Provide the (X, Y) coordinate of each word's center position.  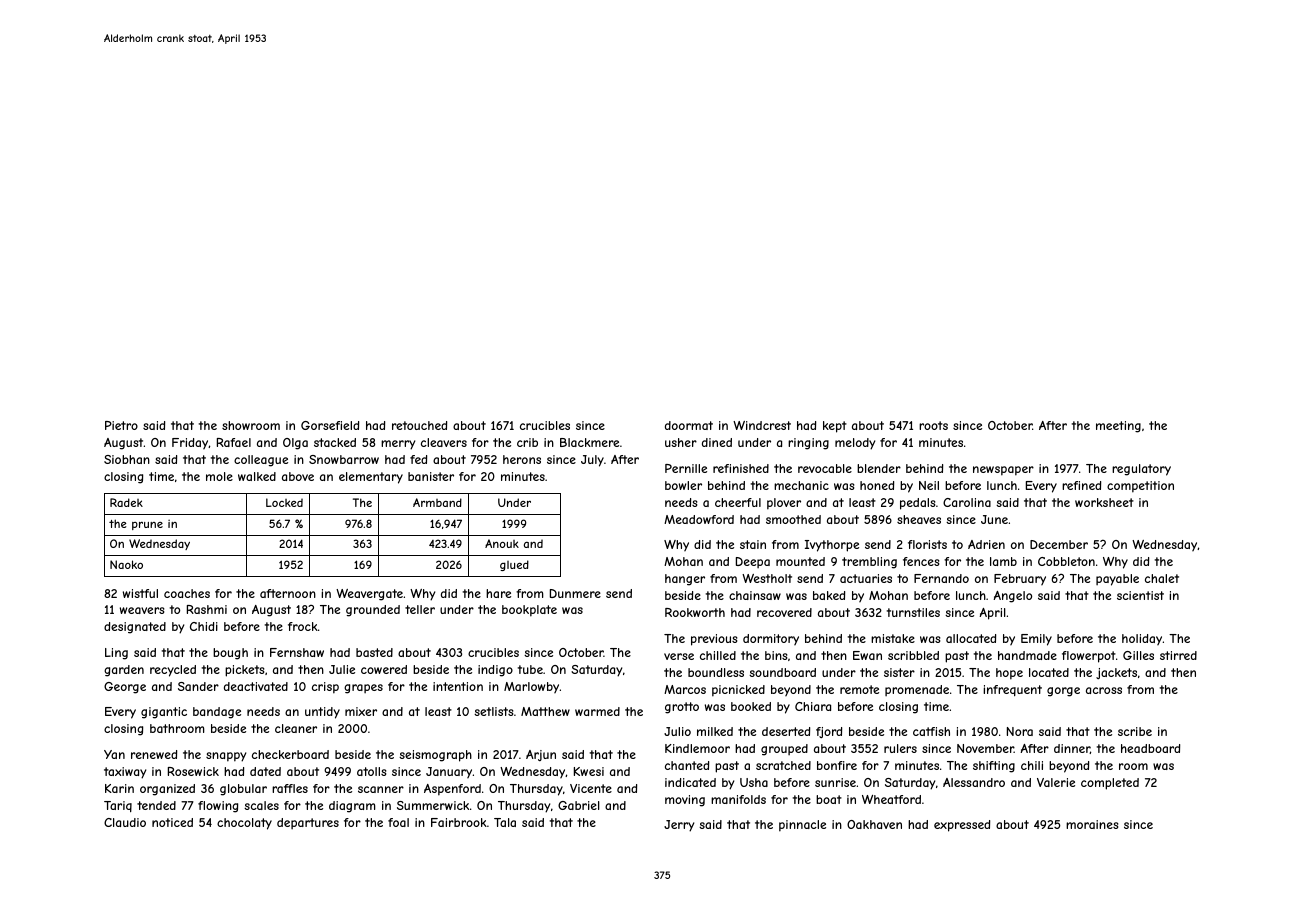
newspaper (1003, 471)
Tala (505, 822)
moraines (1092, 824)
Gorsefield (330, 425)
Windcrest (762, 425)
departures (308, 823)
